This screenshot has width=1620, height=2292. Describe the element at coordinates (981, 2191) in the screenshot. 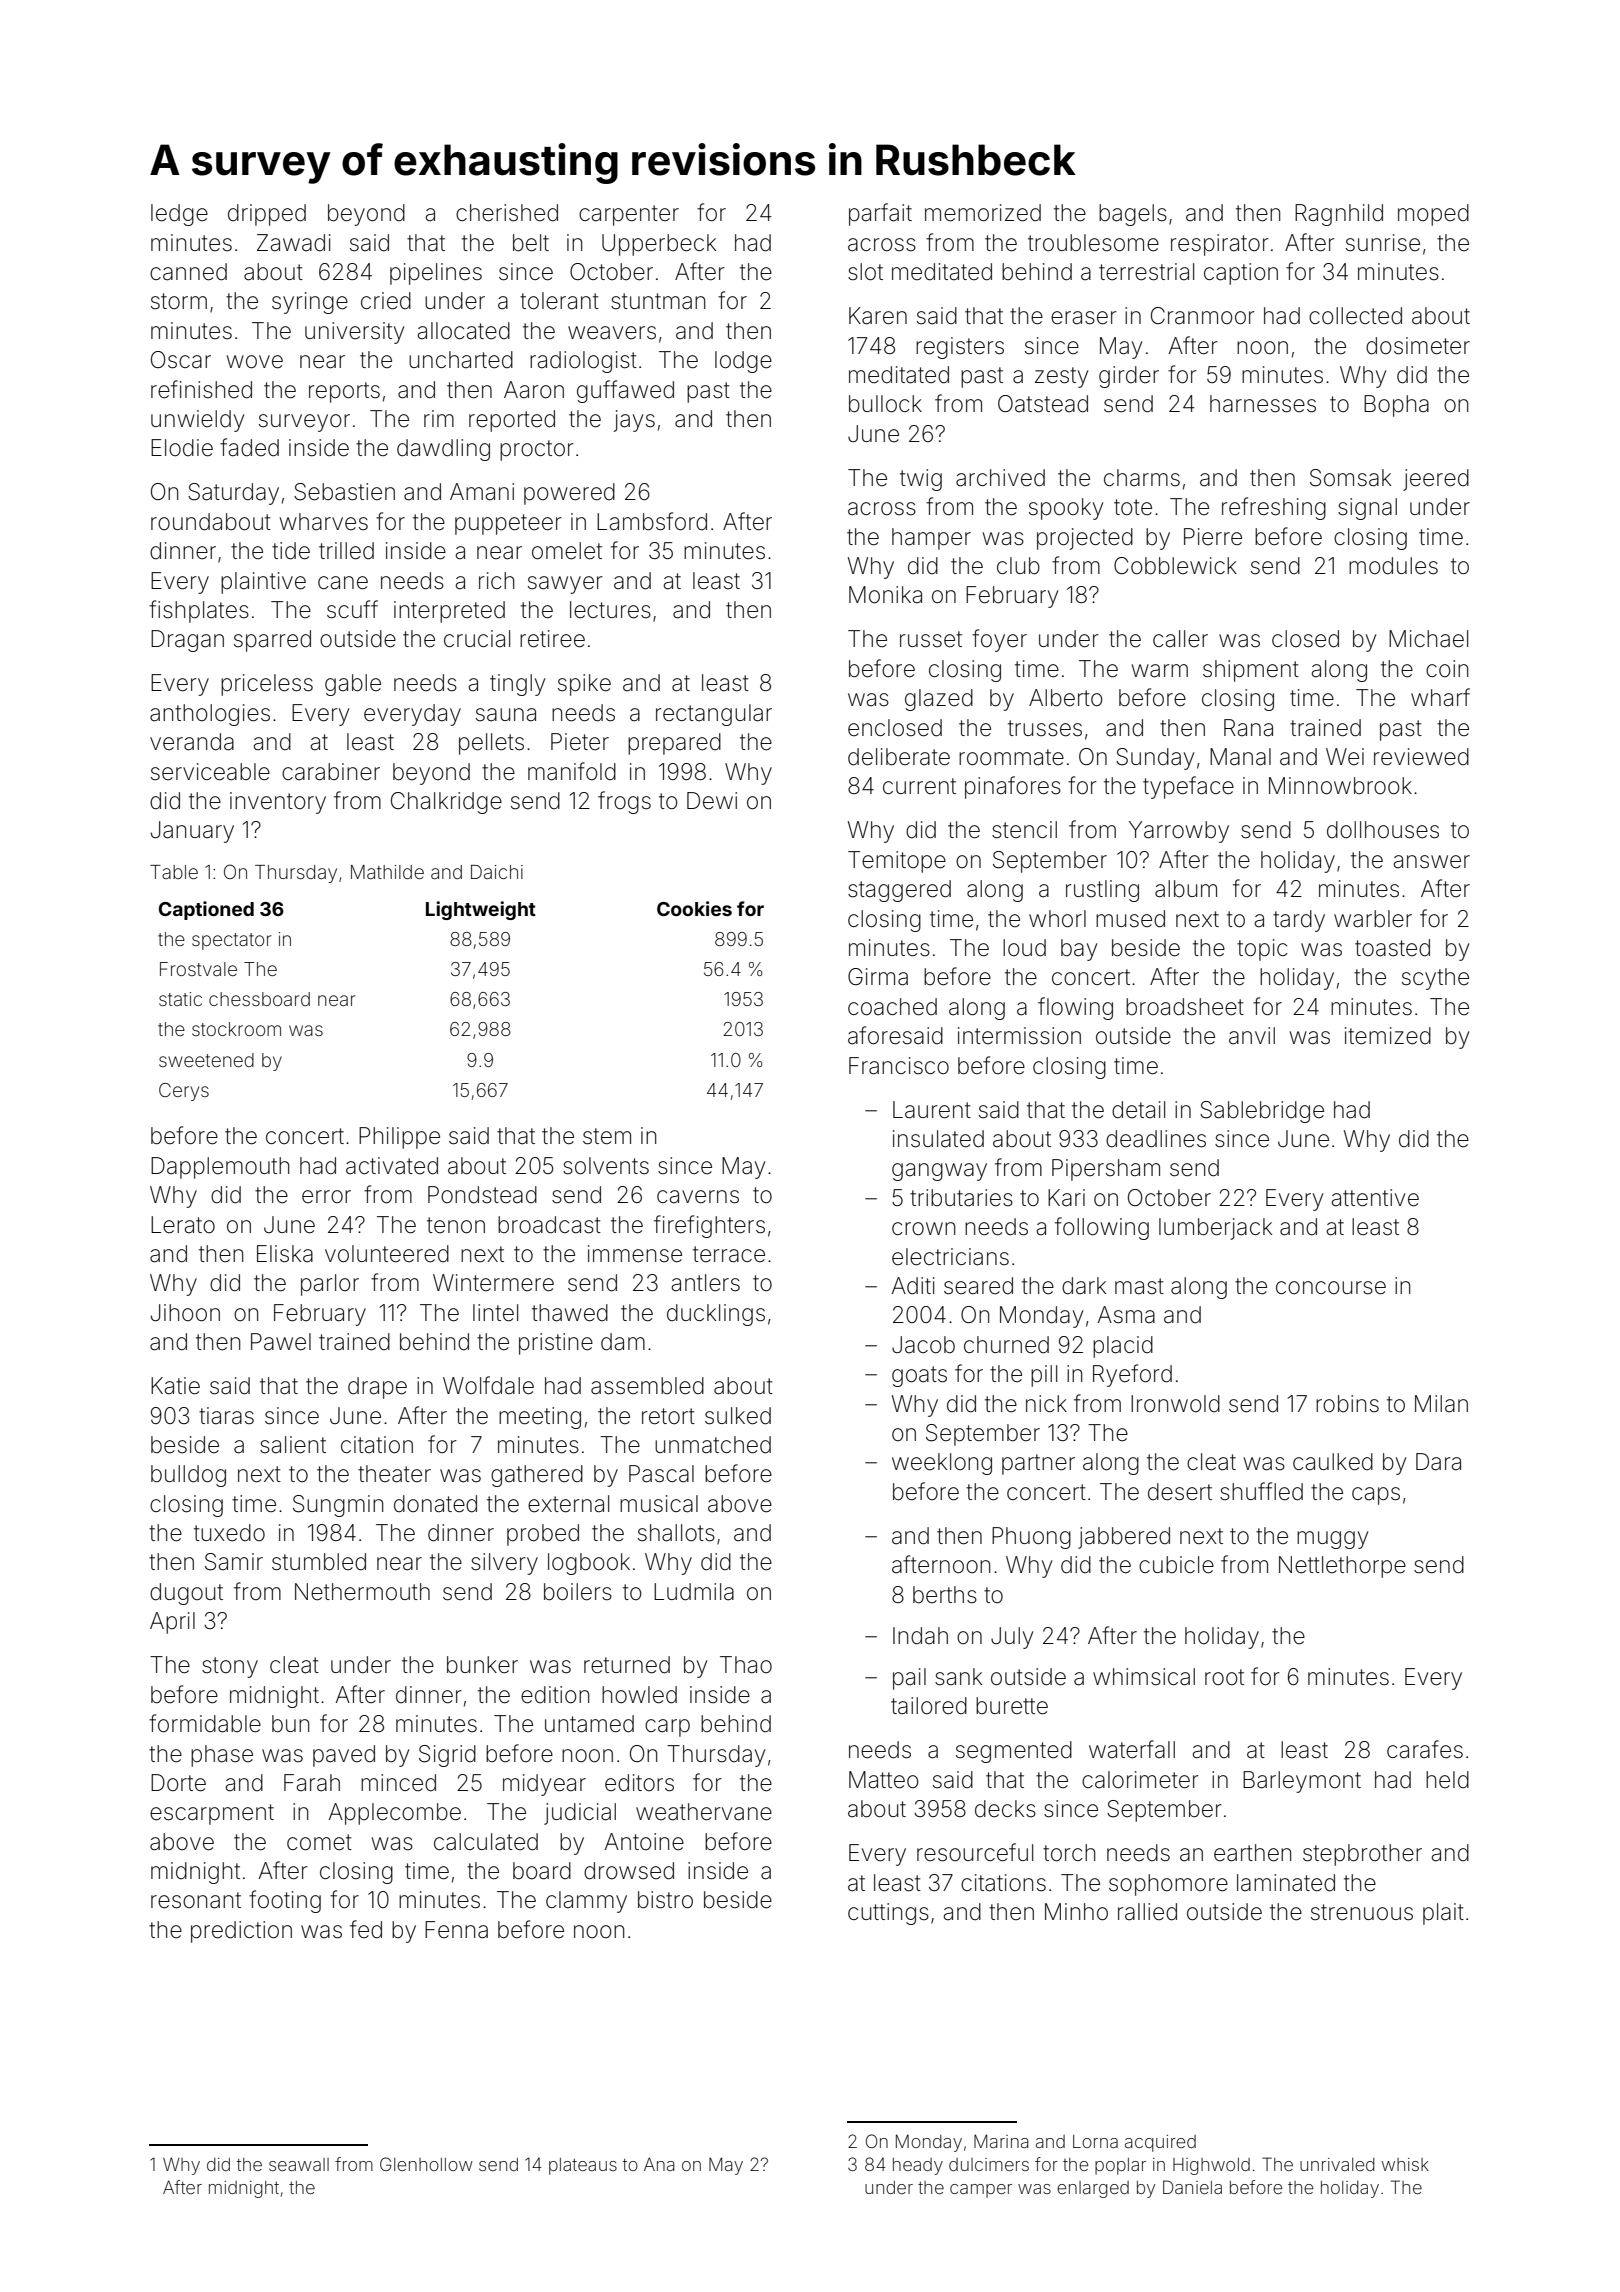

I see `camper` at that location.
